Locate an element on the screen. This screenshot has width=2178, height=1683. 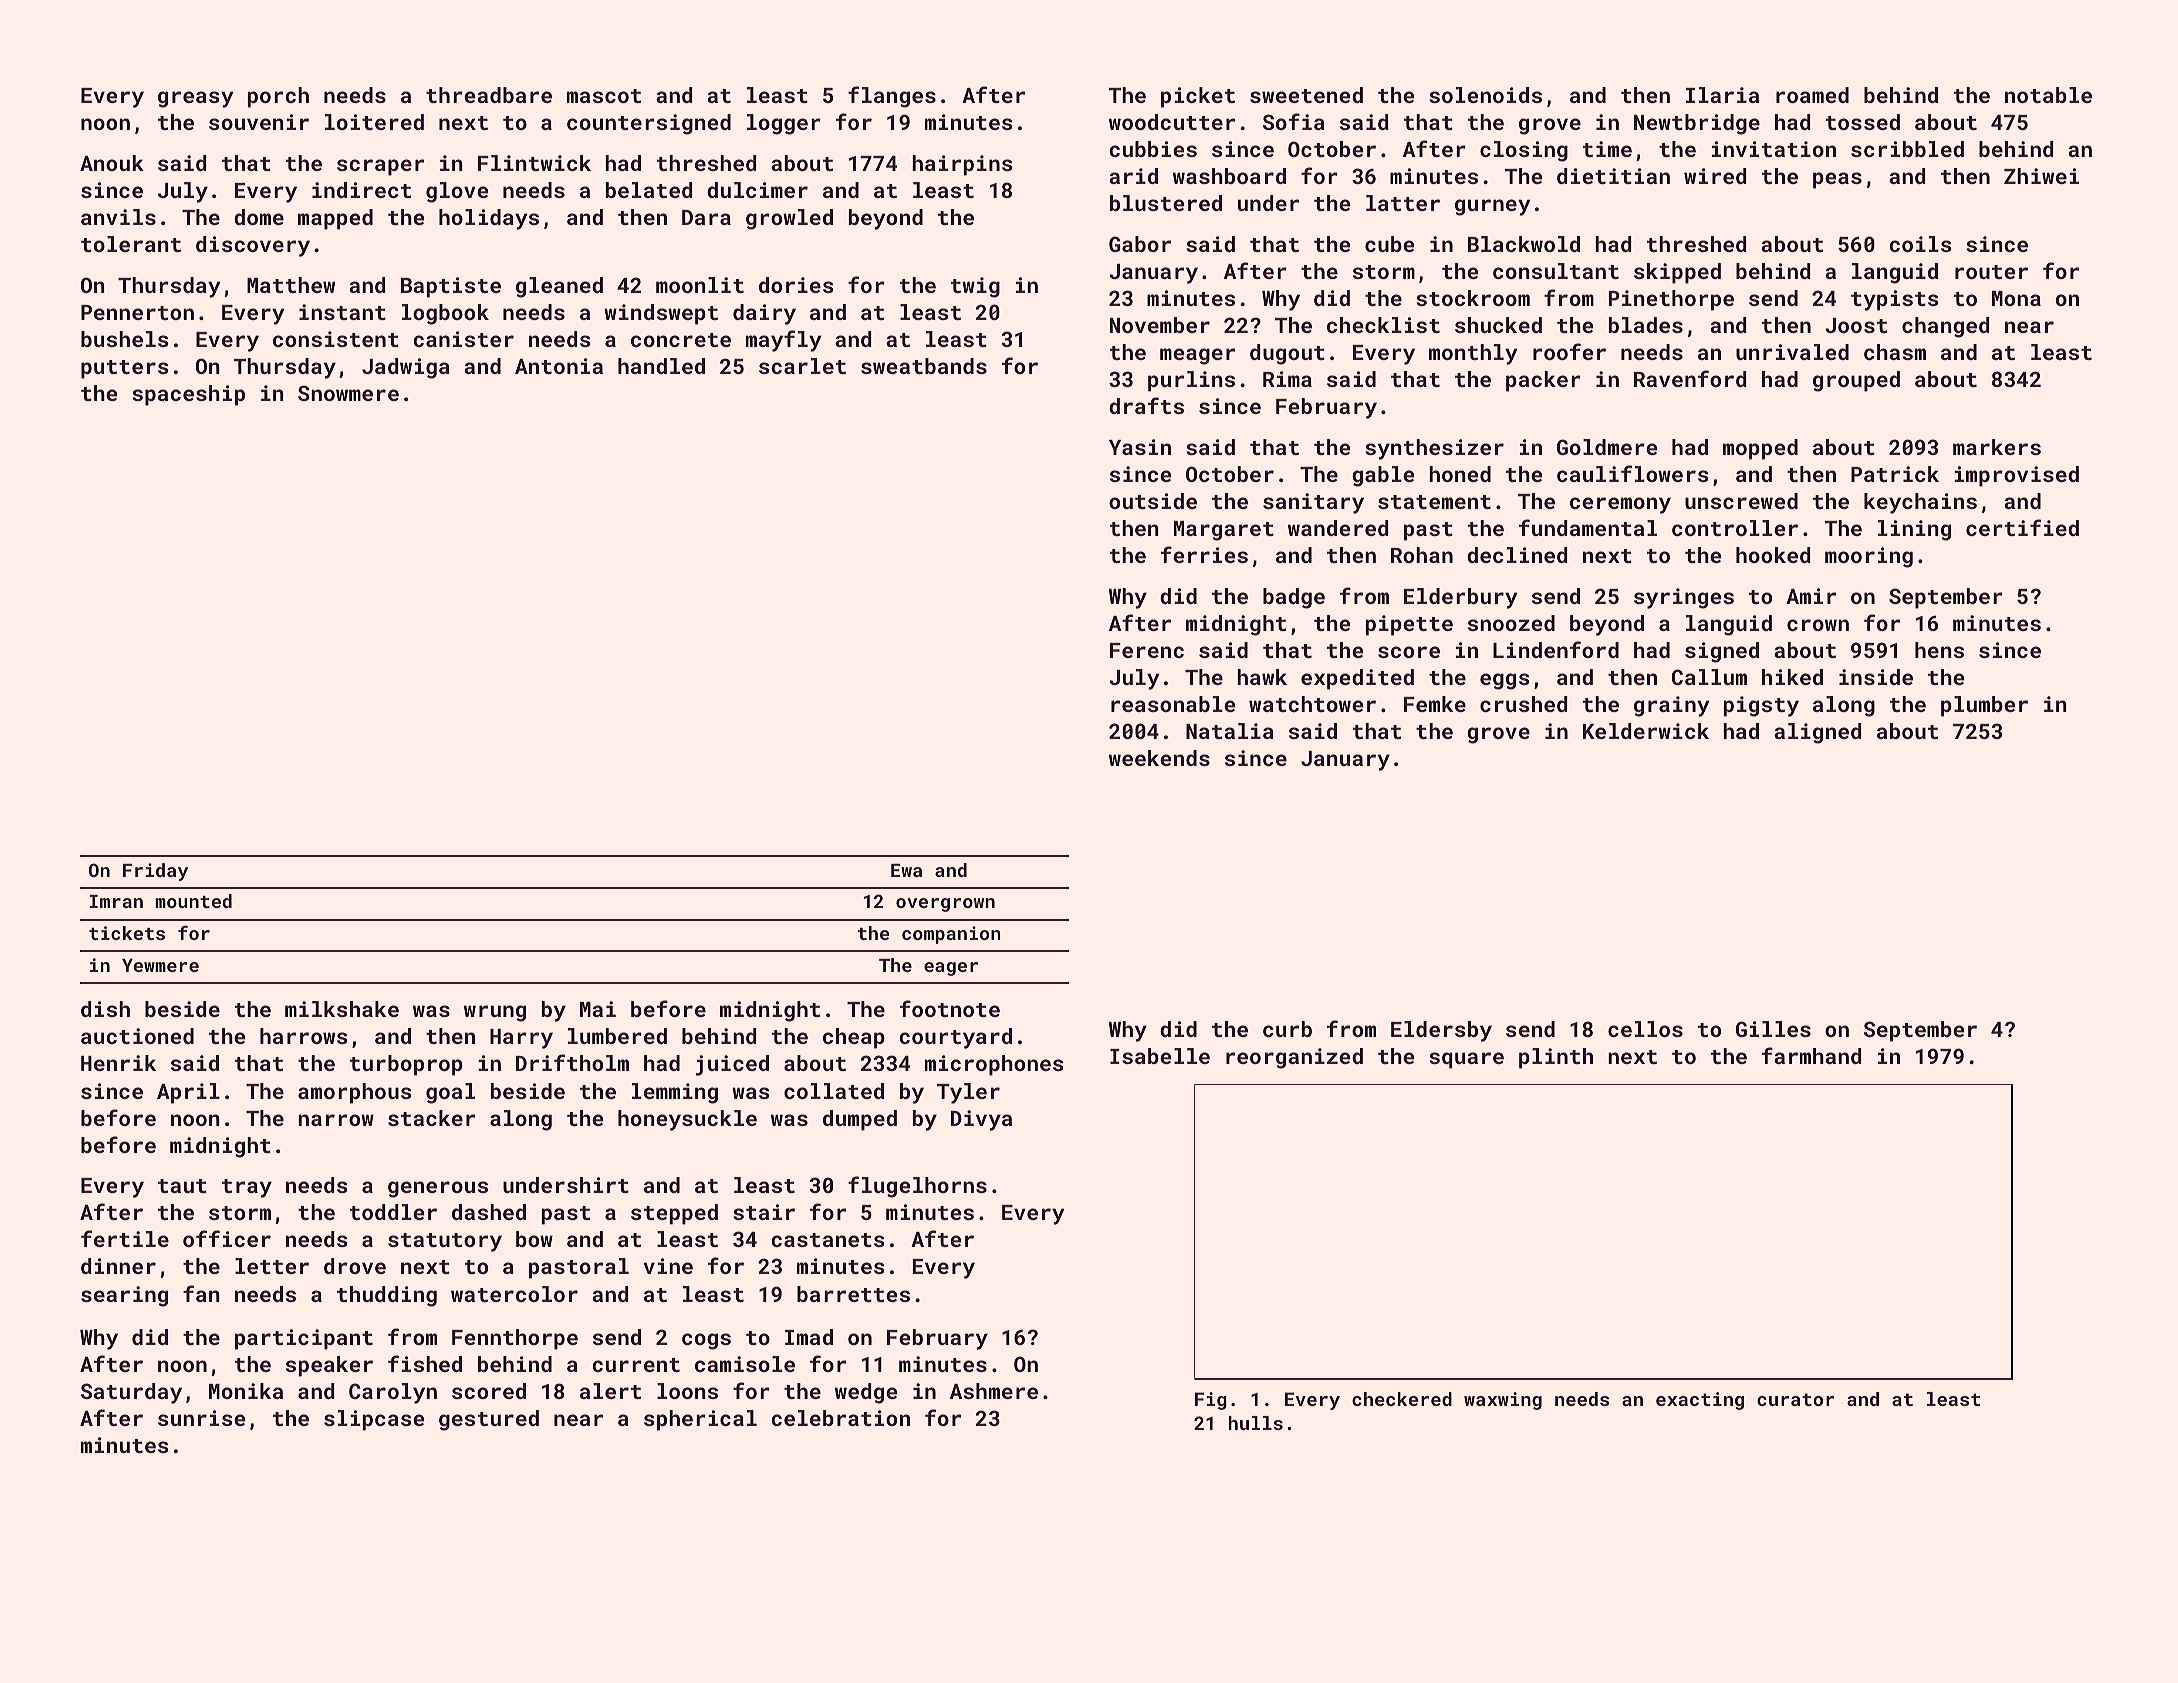
Rima is located at coordinates (1287, 379).
